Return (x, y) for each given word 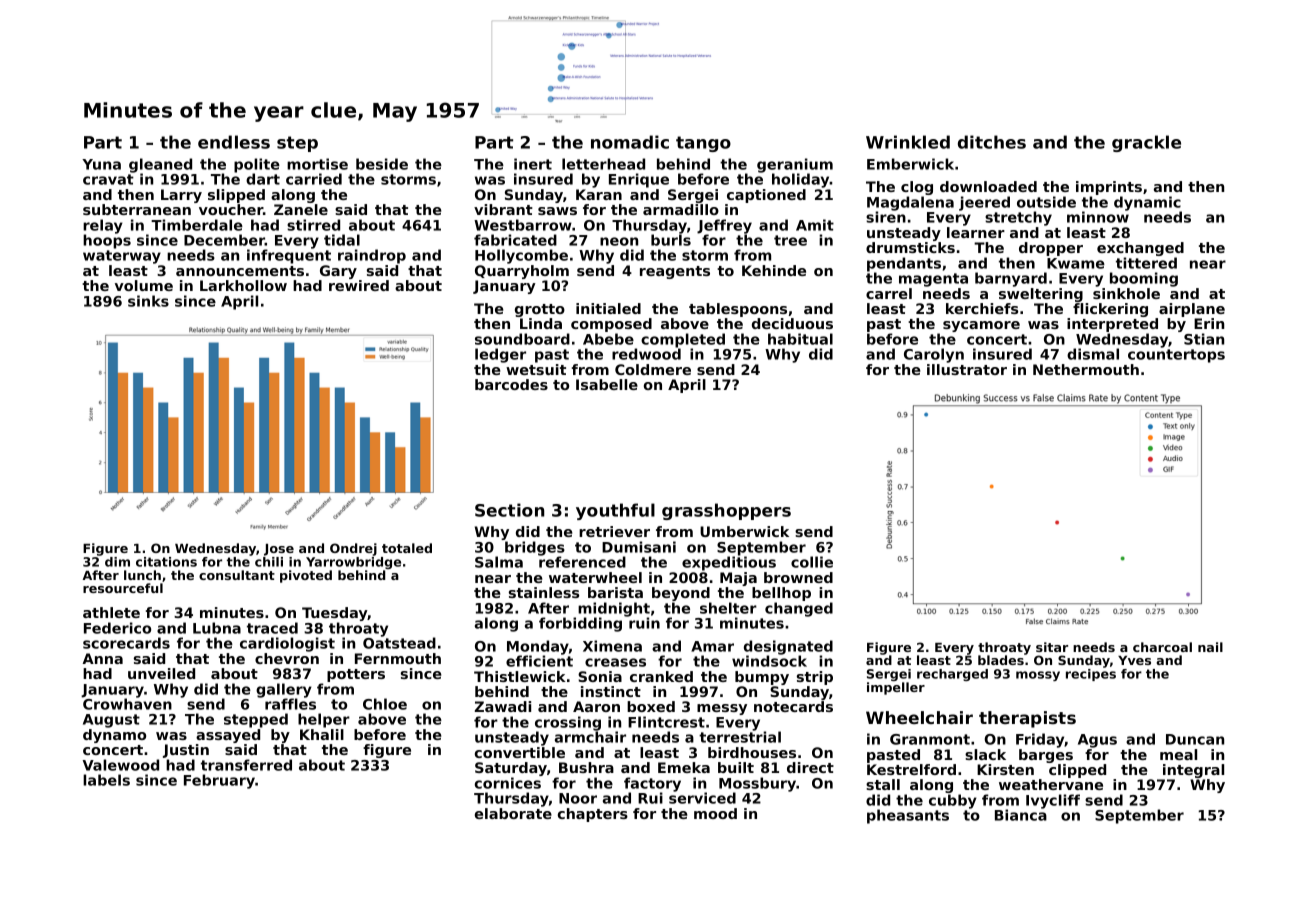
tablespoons (738, 310)
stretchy (1018, 218)
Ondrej (353, 549)
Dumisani (639, 547)
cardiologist (287, 644)
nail (1210, 647)
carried (314, 179)
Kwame (1076, 263)
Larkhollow (243, 285)
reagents (675, 272)
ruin (644, 623)
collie (812, 562)
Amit (815, 225)
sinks (148, 301)
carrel (889, 293)
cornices (508, 783)
